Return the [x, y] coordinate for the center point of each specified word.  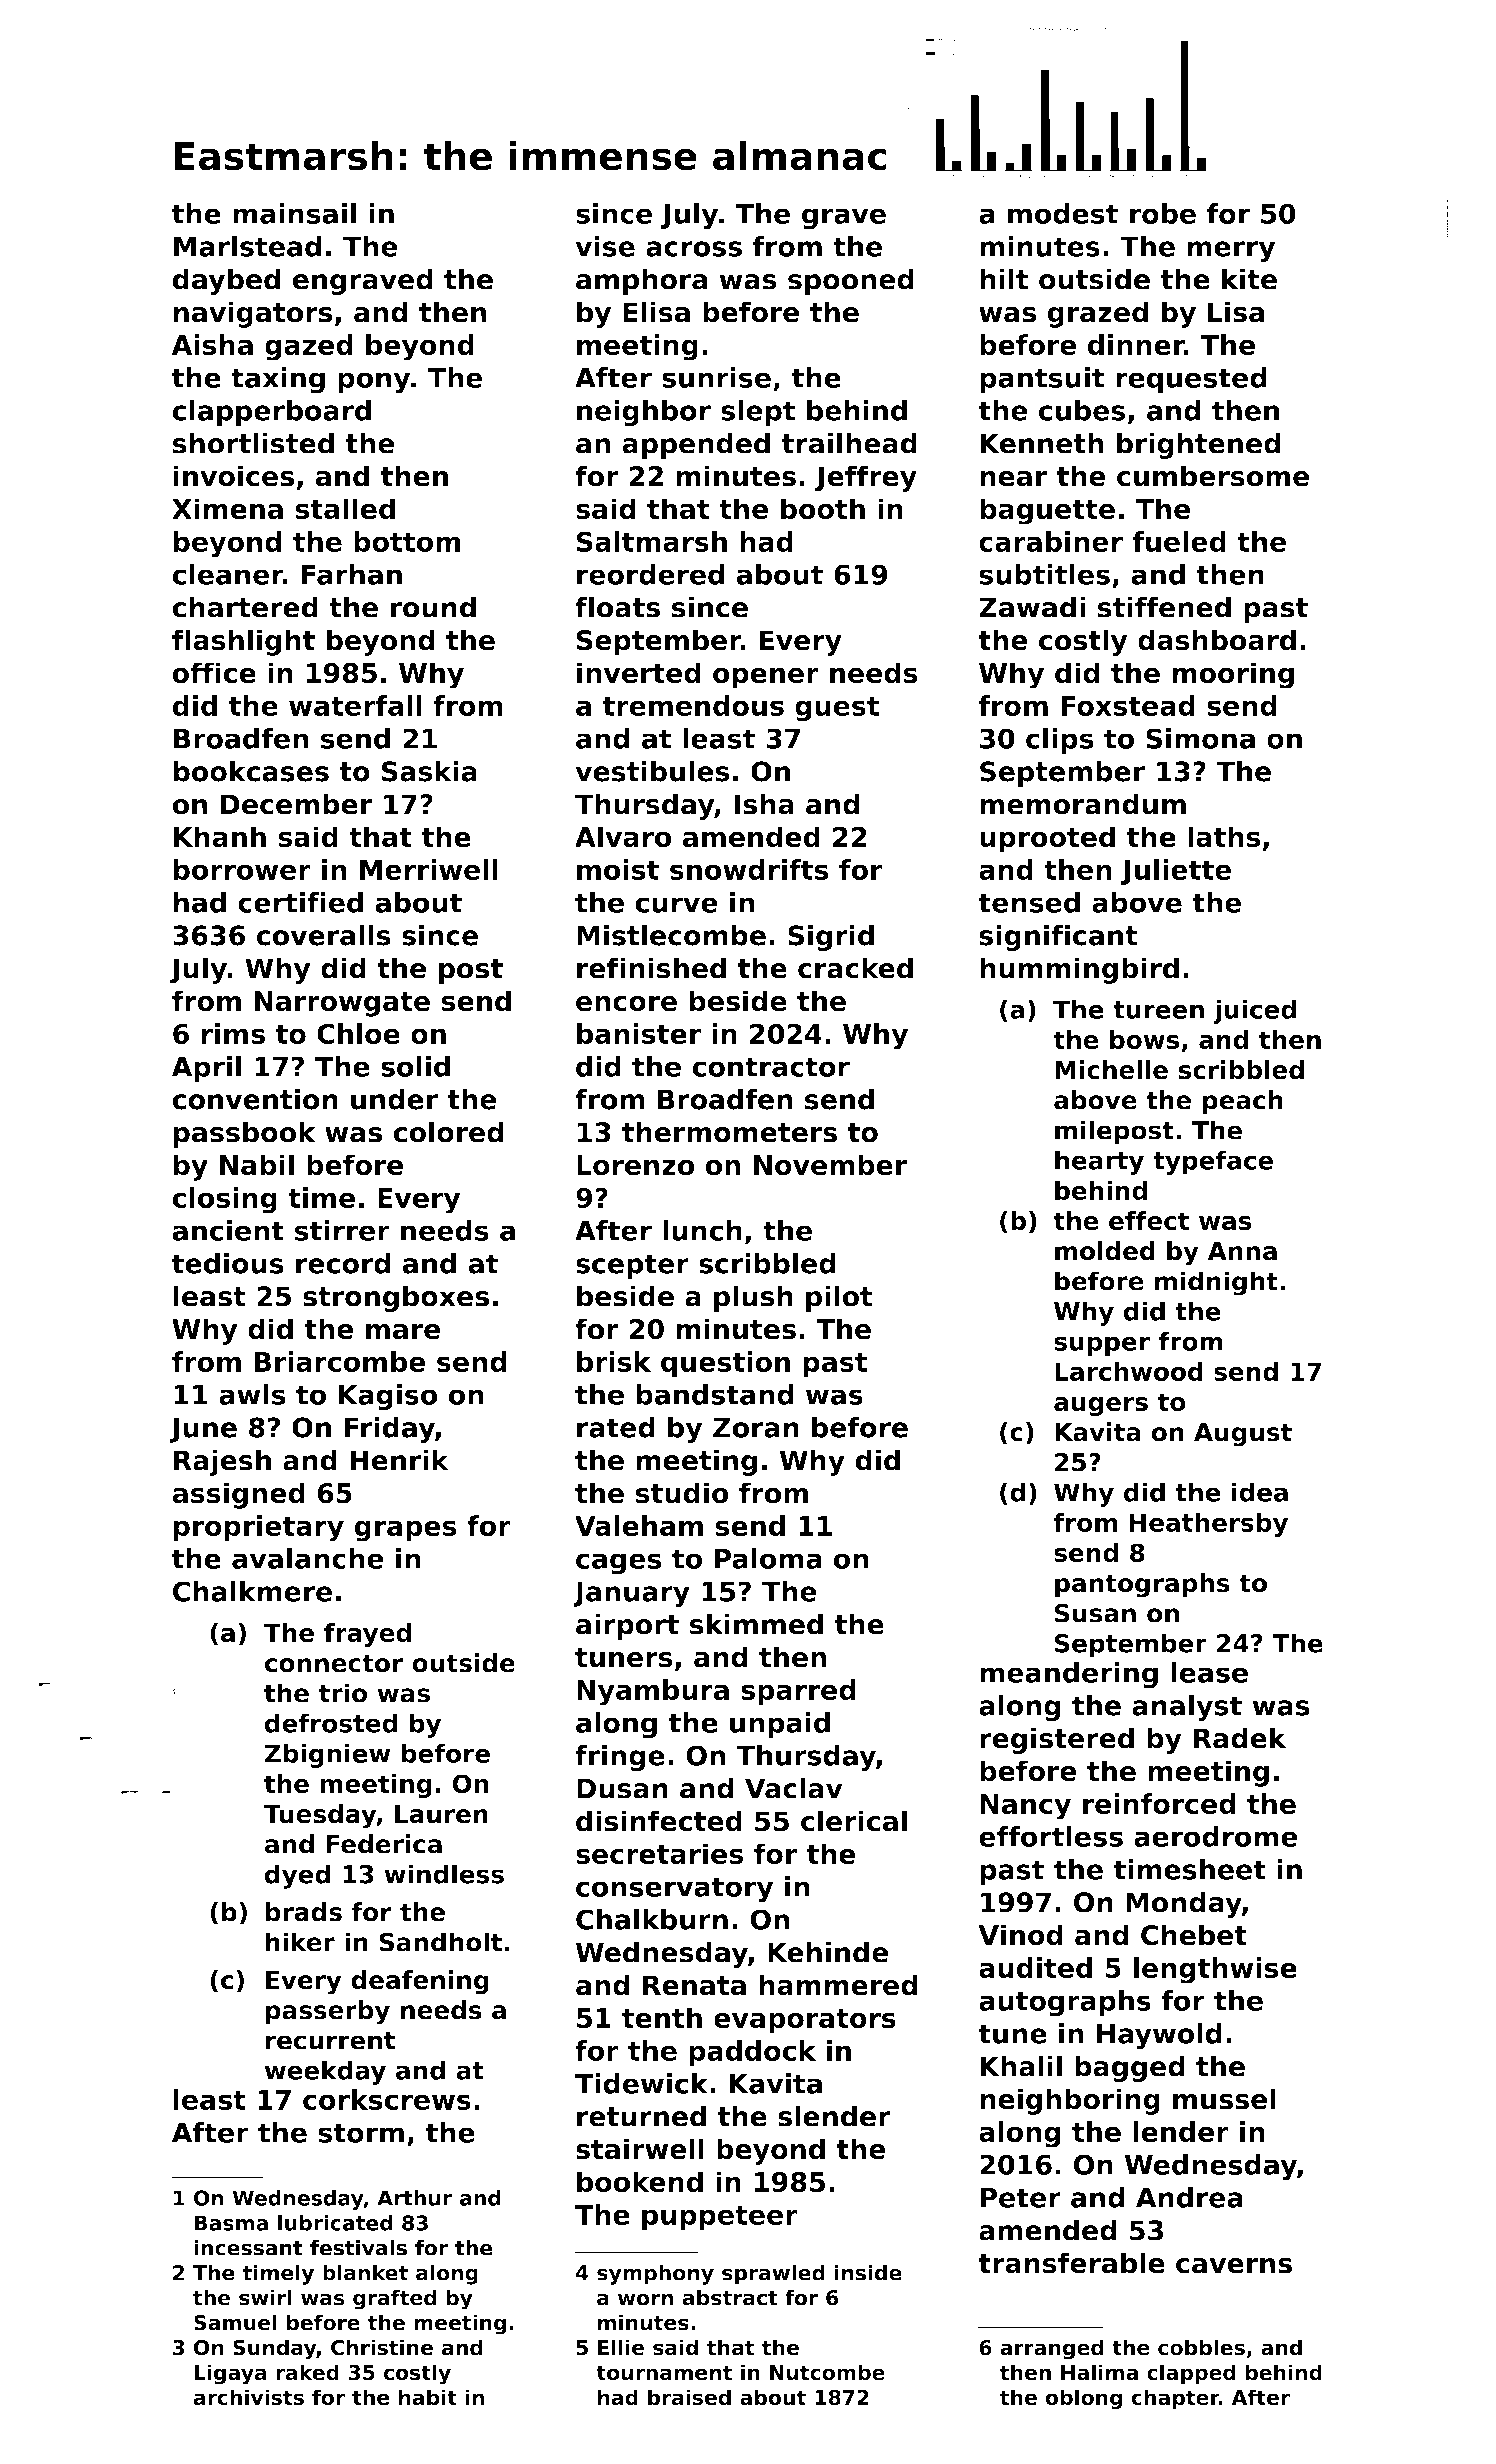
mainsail [294, 213]
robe [1163, 213]
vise [605, 246]
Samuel [235, 2322]
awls [252, 1394]
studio [682, 1493]
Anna [1242, 1251]
